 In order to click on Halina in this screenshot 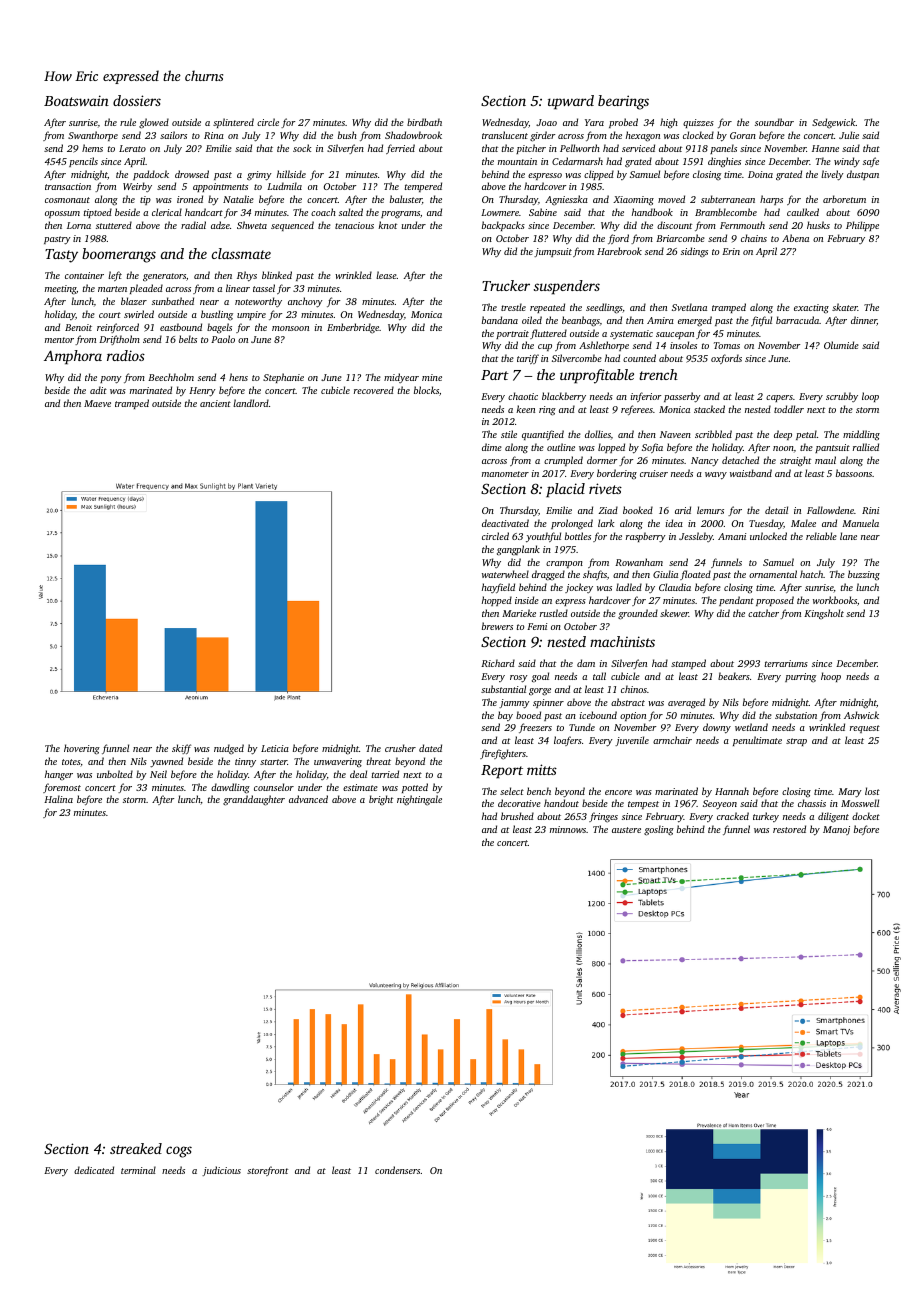, I will do `click(58, 799)`.
